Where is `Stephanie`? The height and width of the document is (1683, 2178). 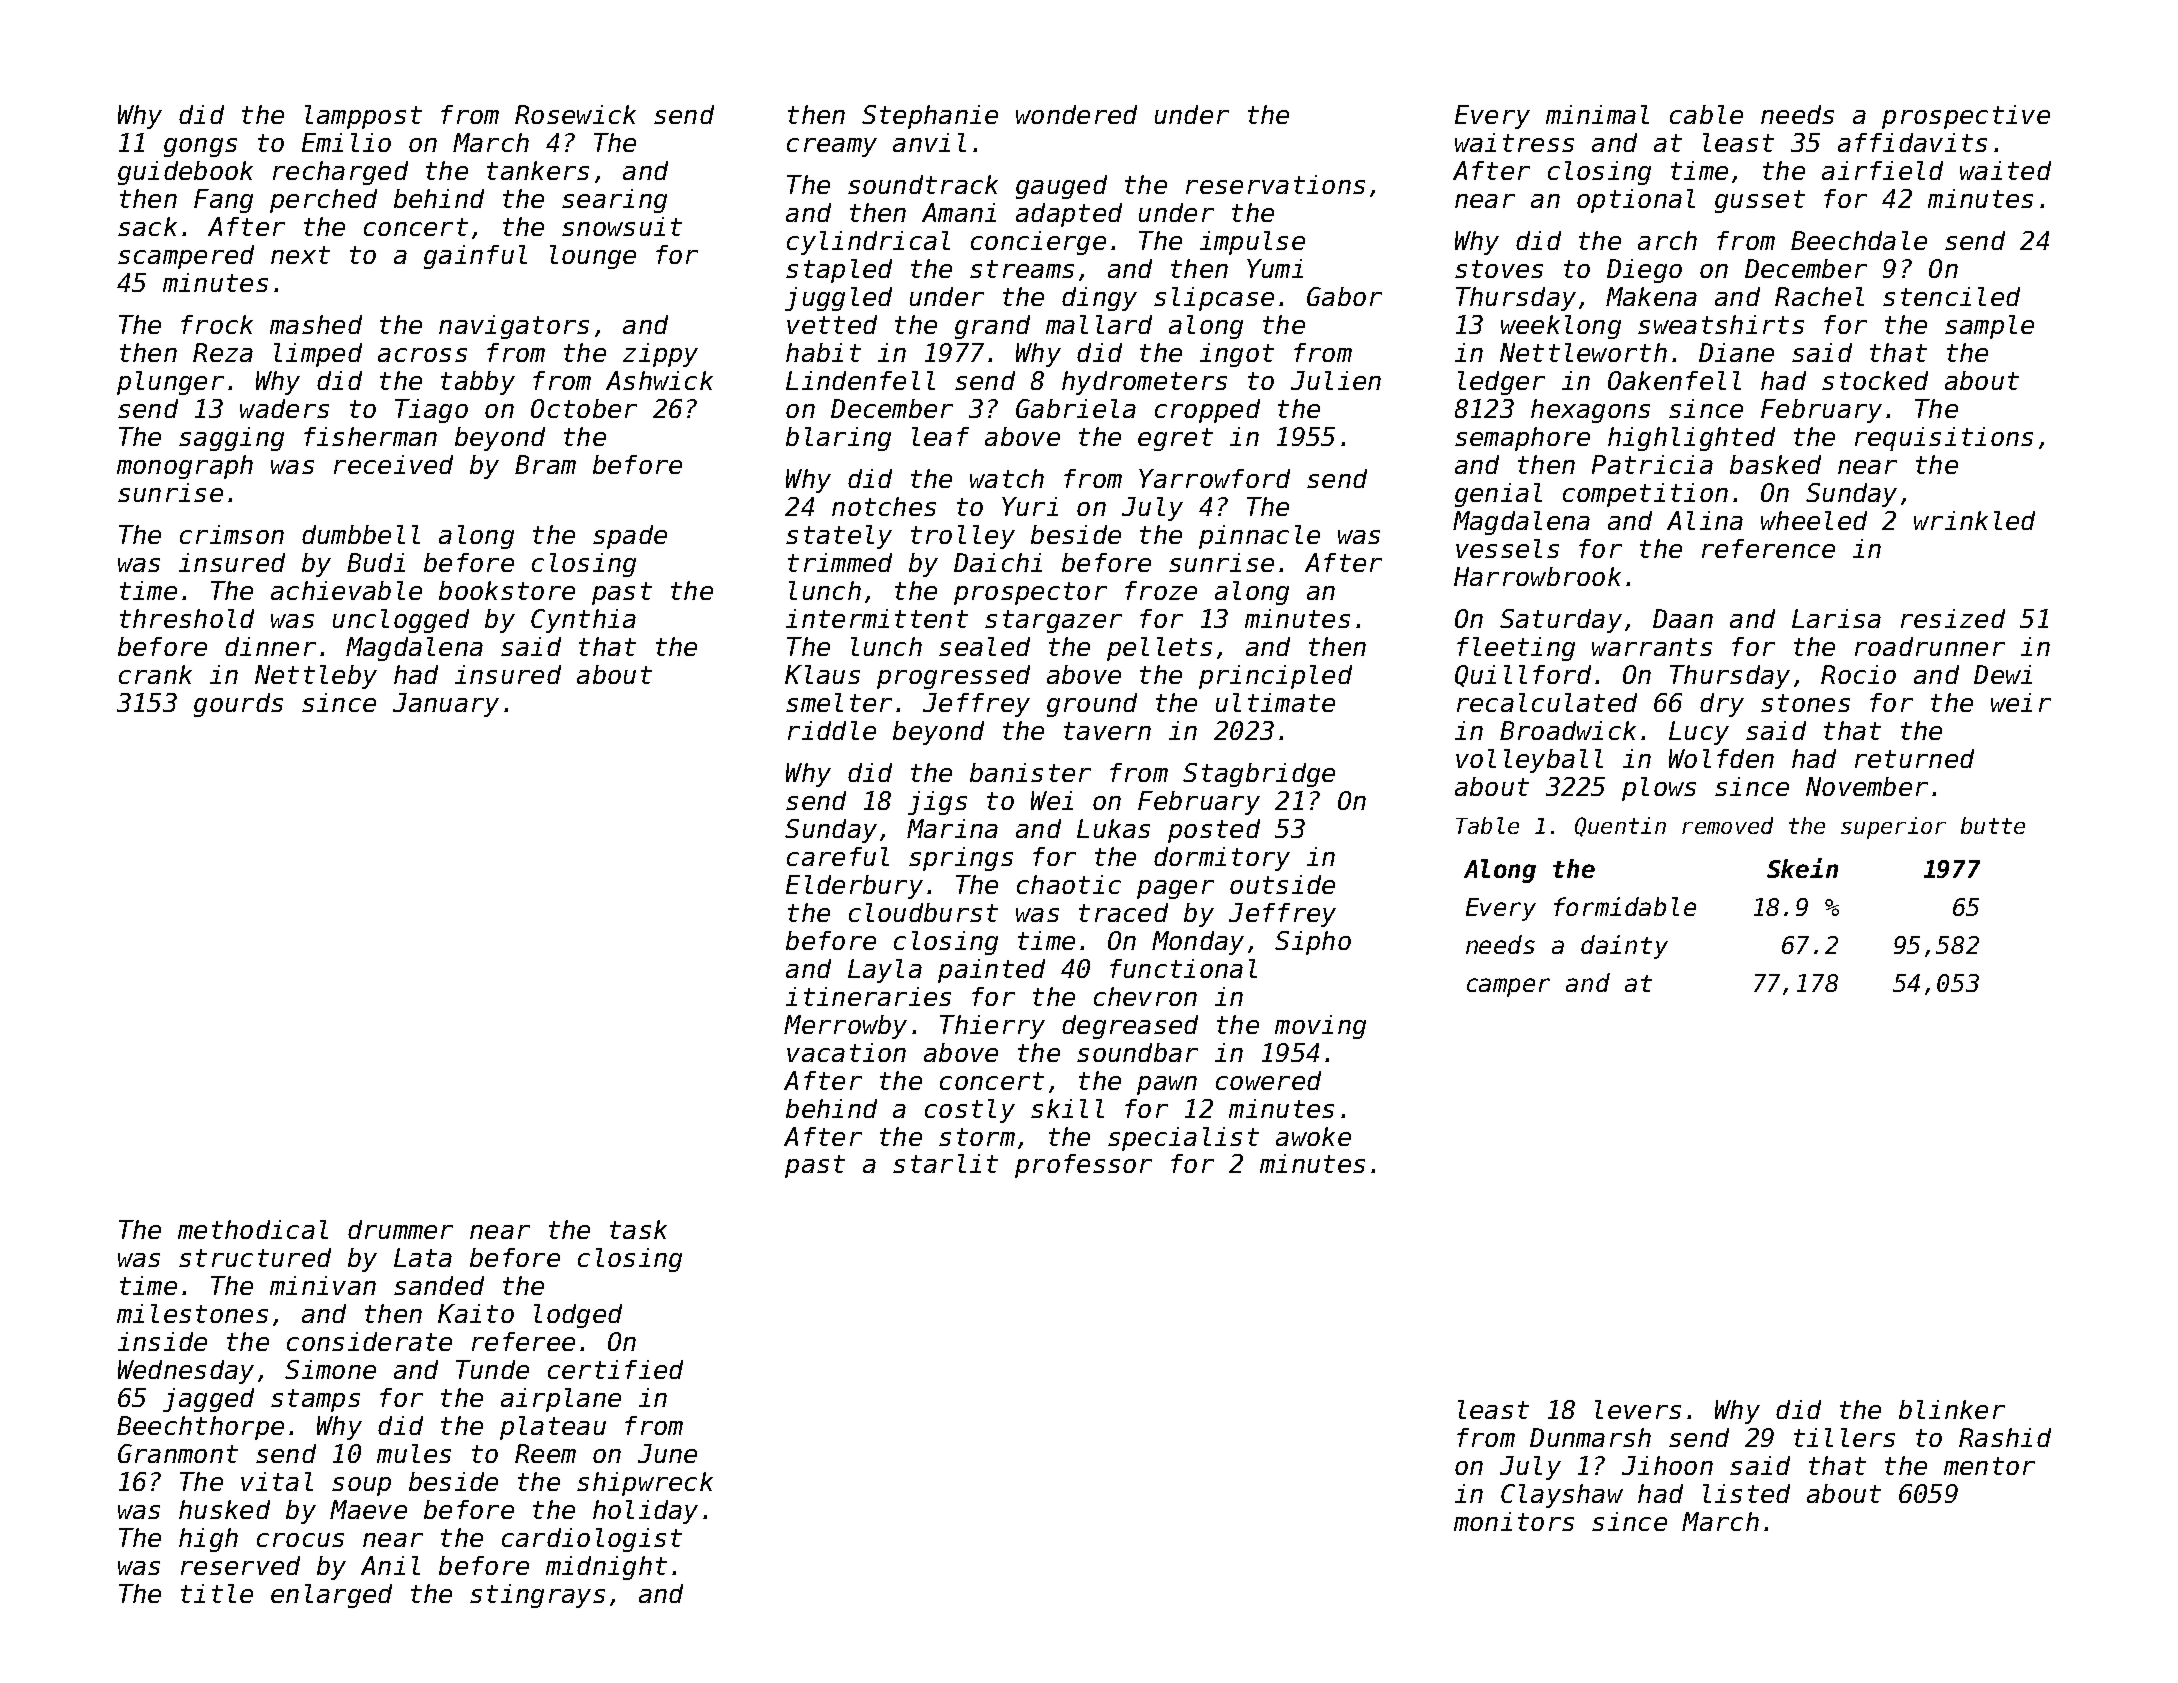 Stephanie is located at coordinates (930, 117).
